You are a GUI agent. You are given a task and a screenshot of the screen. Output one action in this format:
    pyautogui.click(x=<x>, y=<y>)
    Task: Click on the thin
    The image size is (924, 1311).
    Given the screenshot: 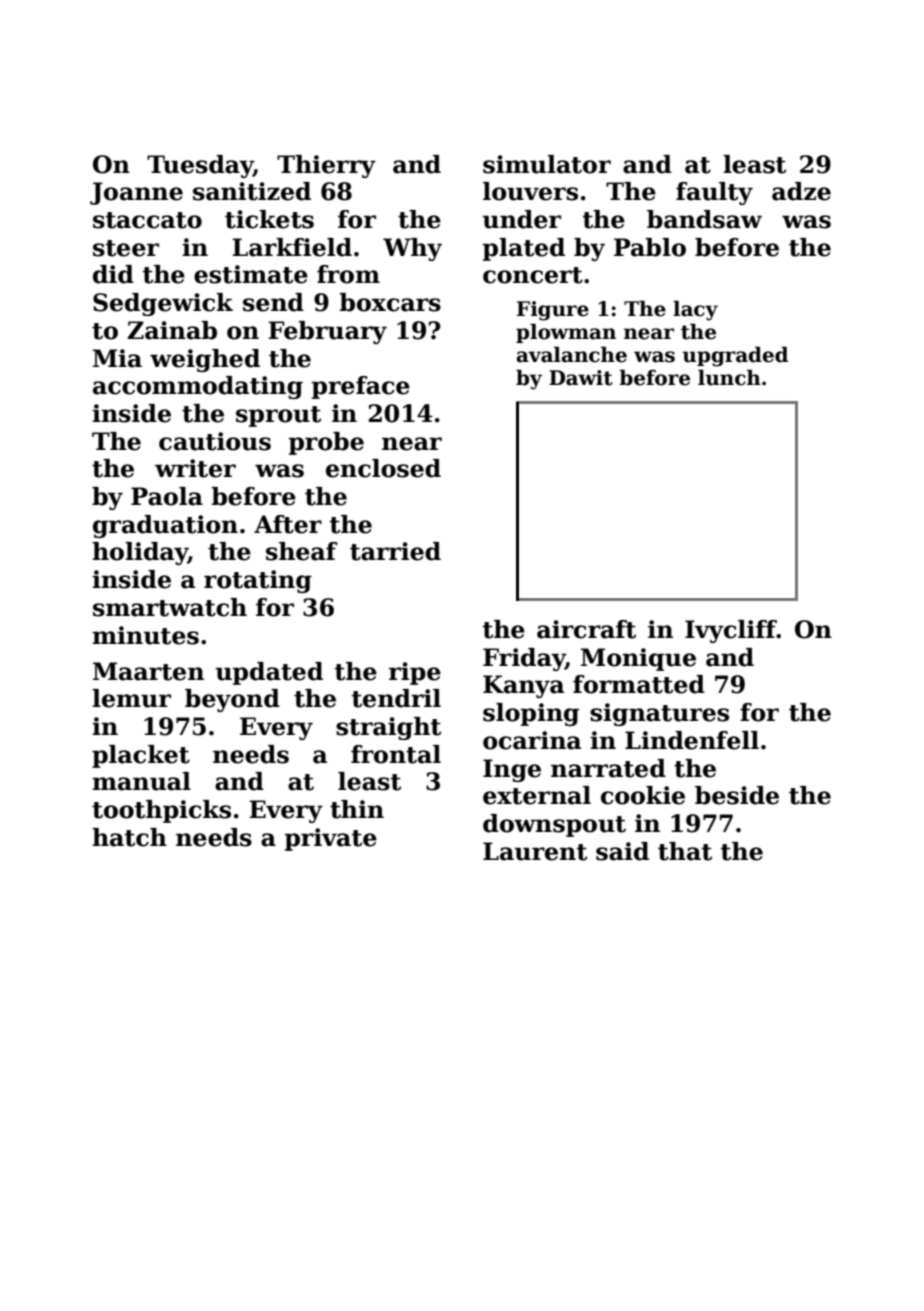 What is the action you would take?
    pyautogui.click(x=357, y=809)
